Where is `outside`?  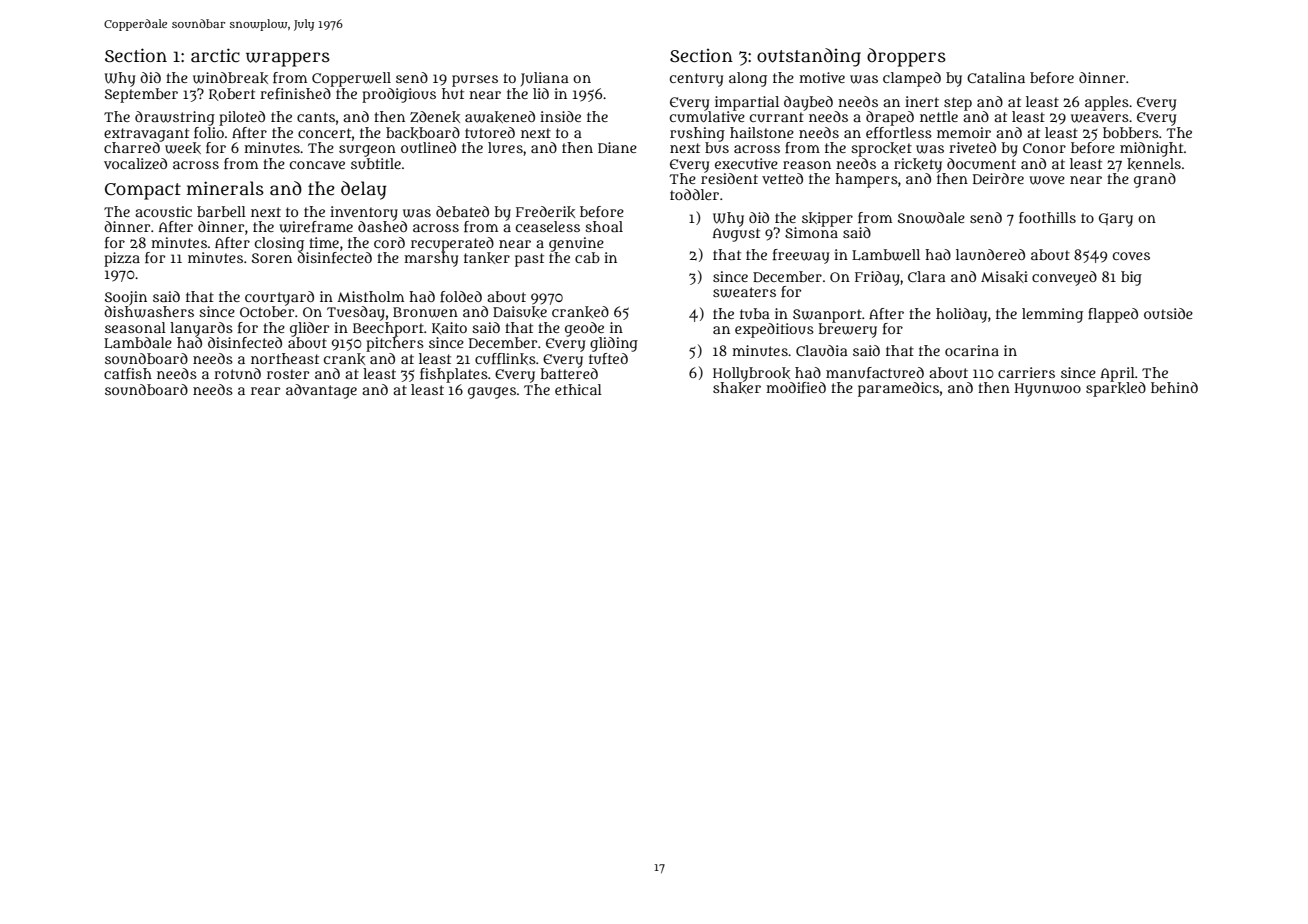 outside is located at coordinates (1168, 313).
